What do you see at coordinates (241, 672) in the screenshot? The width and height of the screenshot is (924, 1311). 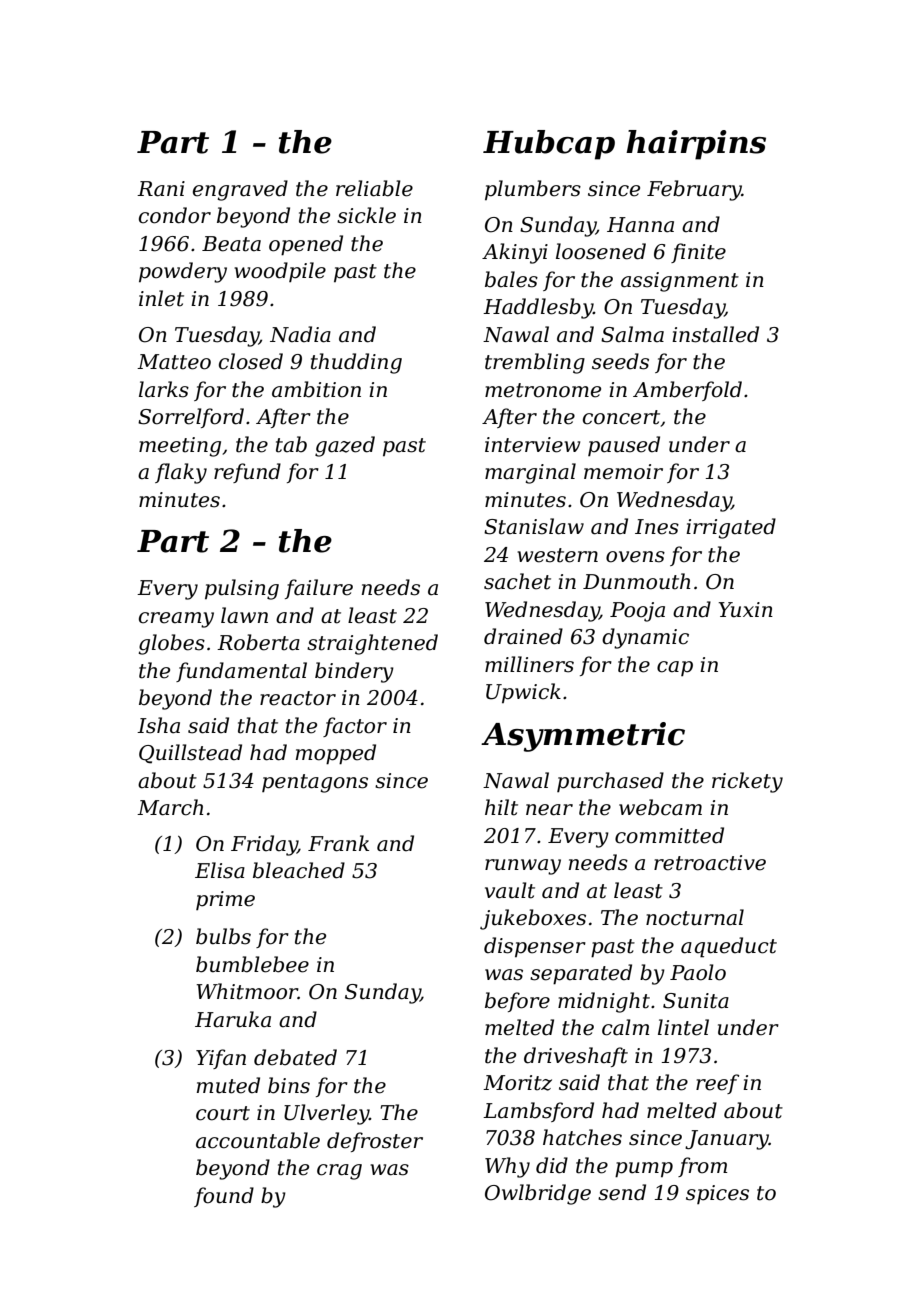 I see `fundamental` at bounding box center [241, 672].
